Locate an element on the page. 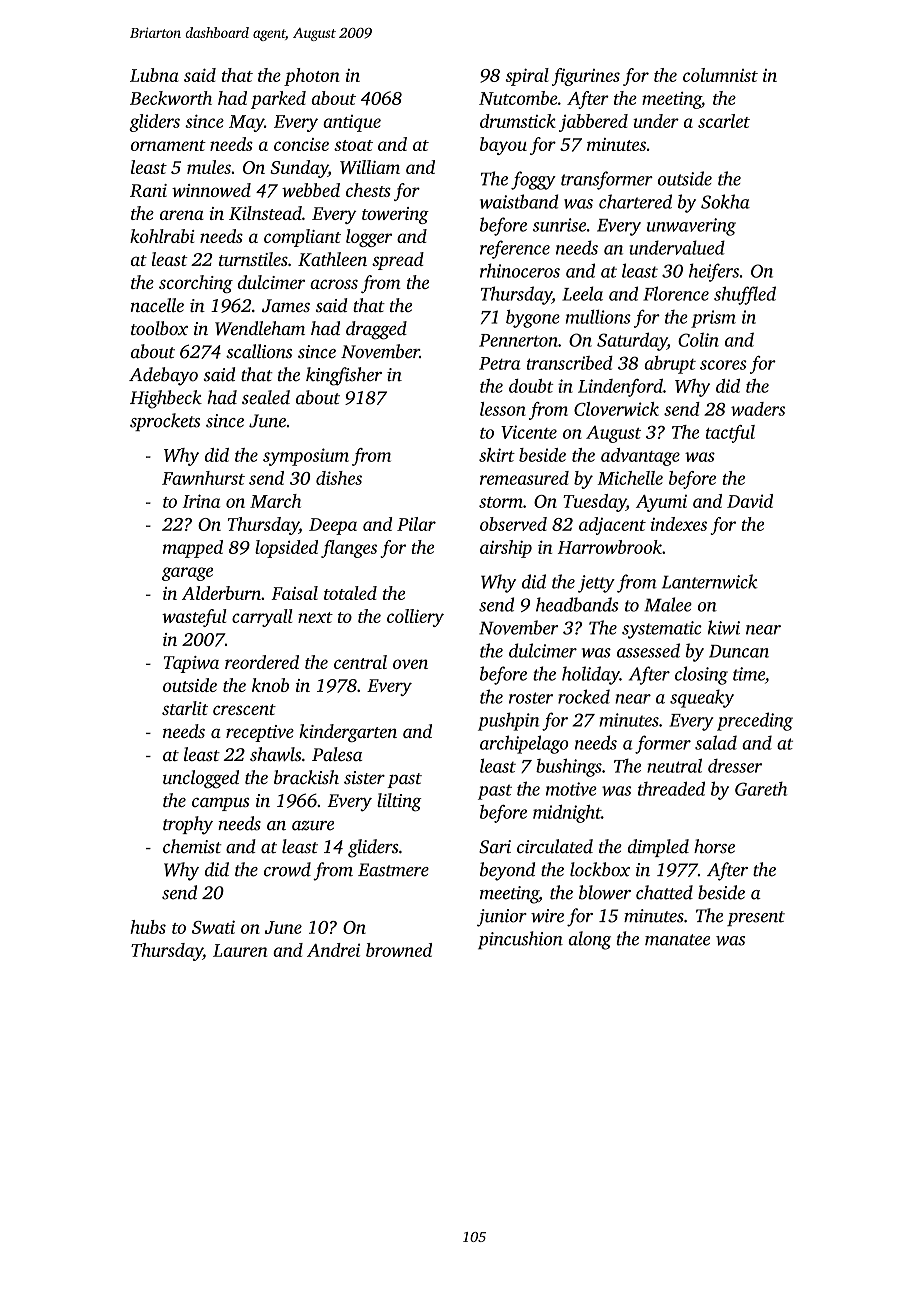 Image resolution: width=924 pixels, height=1311 pixels. junior is located at coordinates (502, 918).
